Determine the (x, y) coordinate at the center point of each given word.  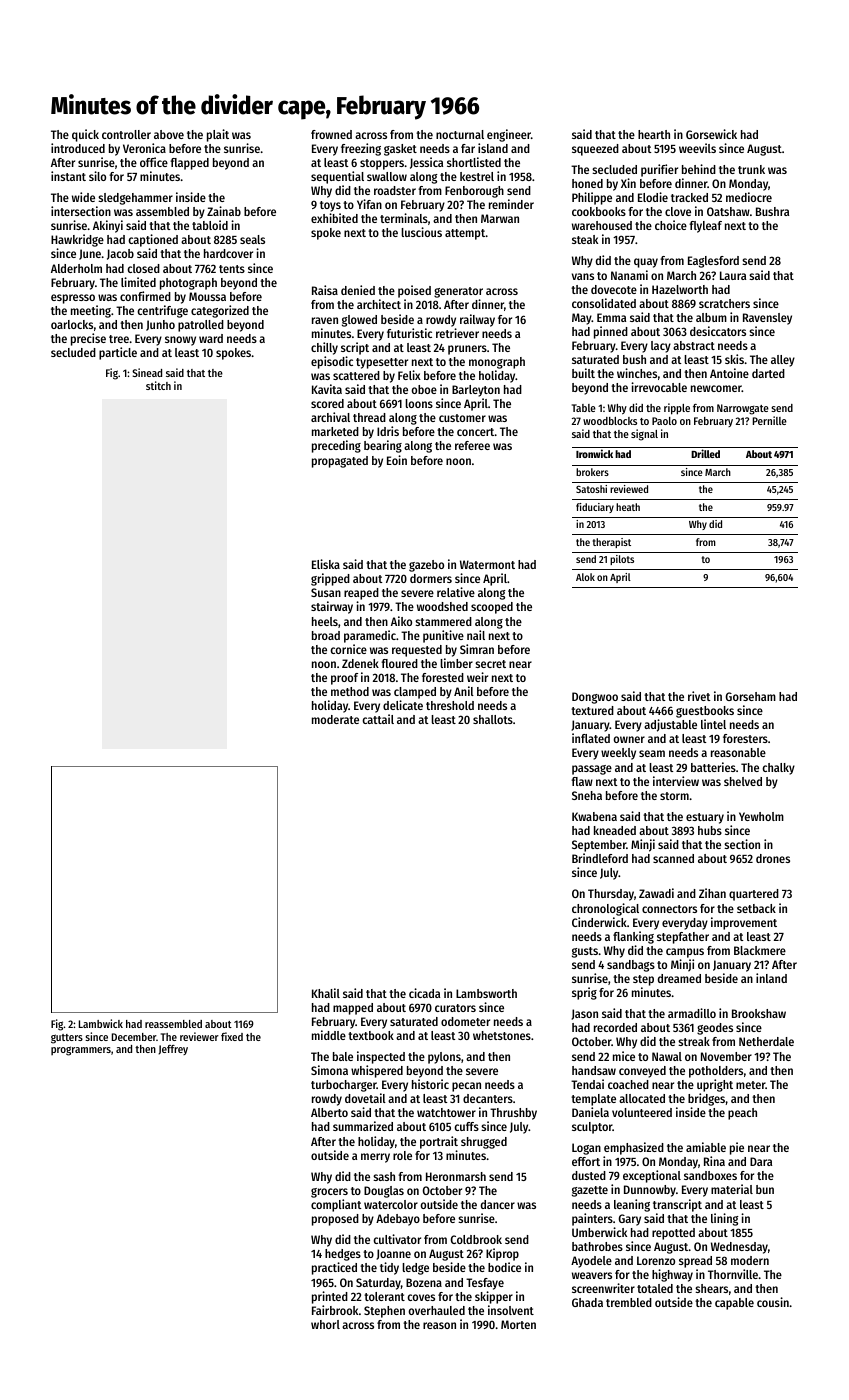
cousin (773, 1302)
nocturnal (460, 134)
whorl (325, 1324)
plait (218, 135)
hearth (654, 134)
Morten (518, 1324)
